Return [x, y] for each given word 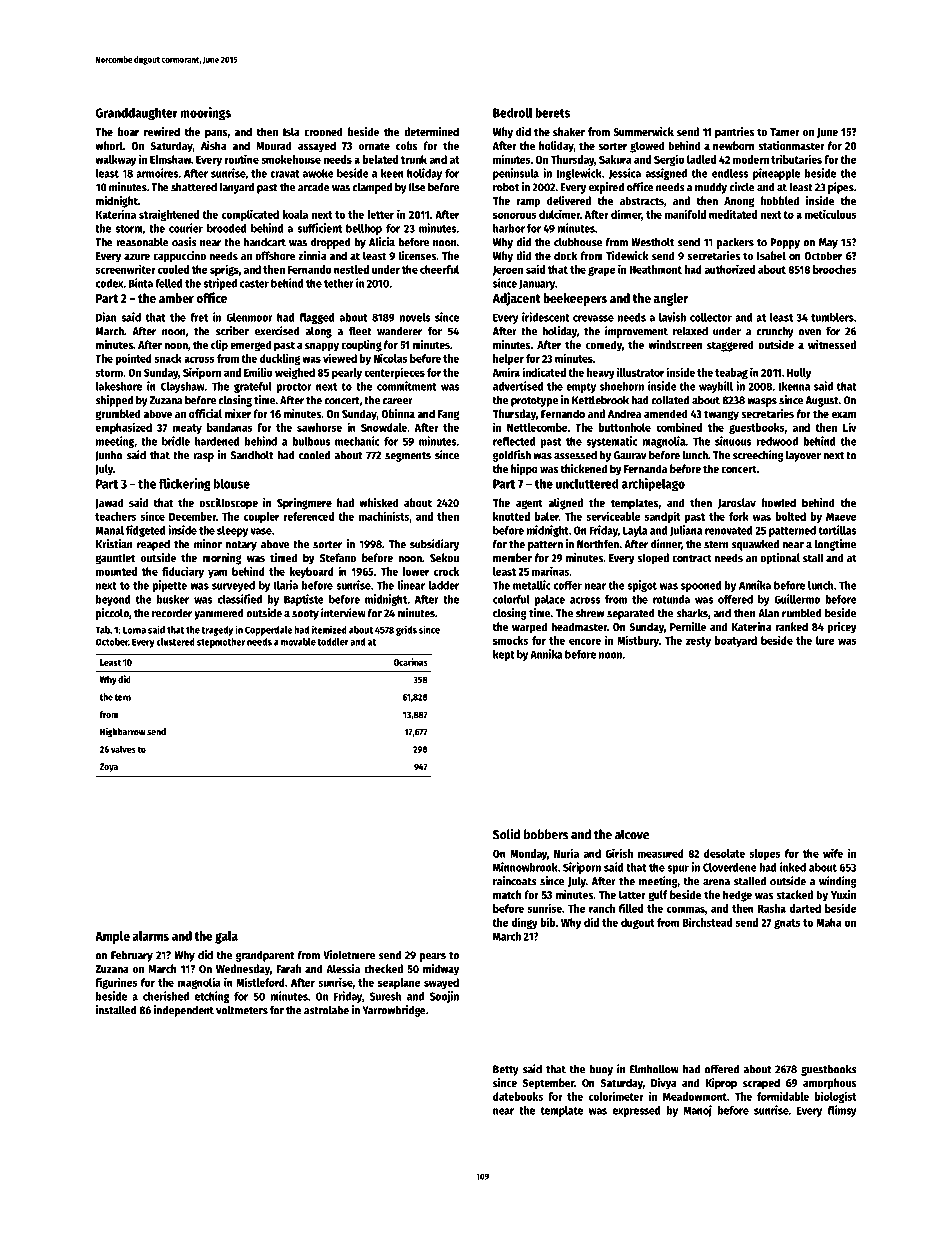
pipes [841, 188]
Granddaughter [137, 114]
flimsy [842, 1111]
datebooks [518, 1096]
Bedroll [512, 112]
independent [184, 1011]
